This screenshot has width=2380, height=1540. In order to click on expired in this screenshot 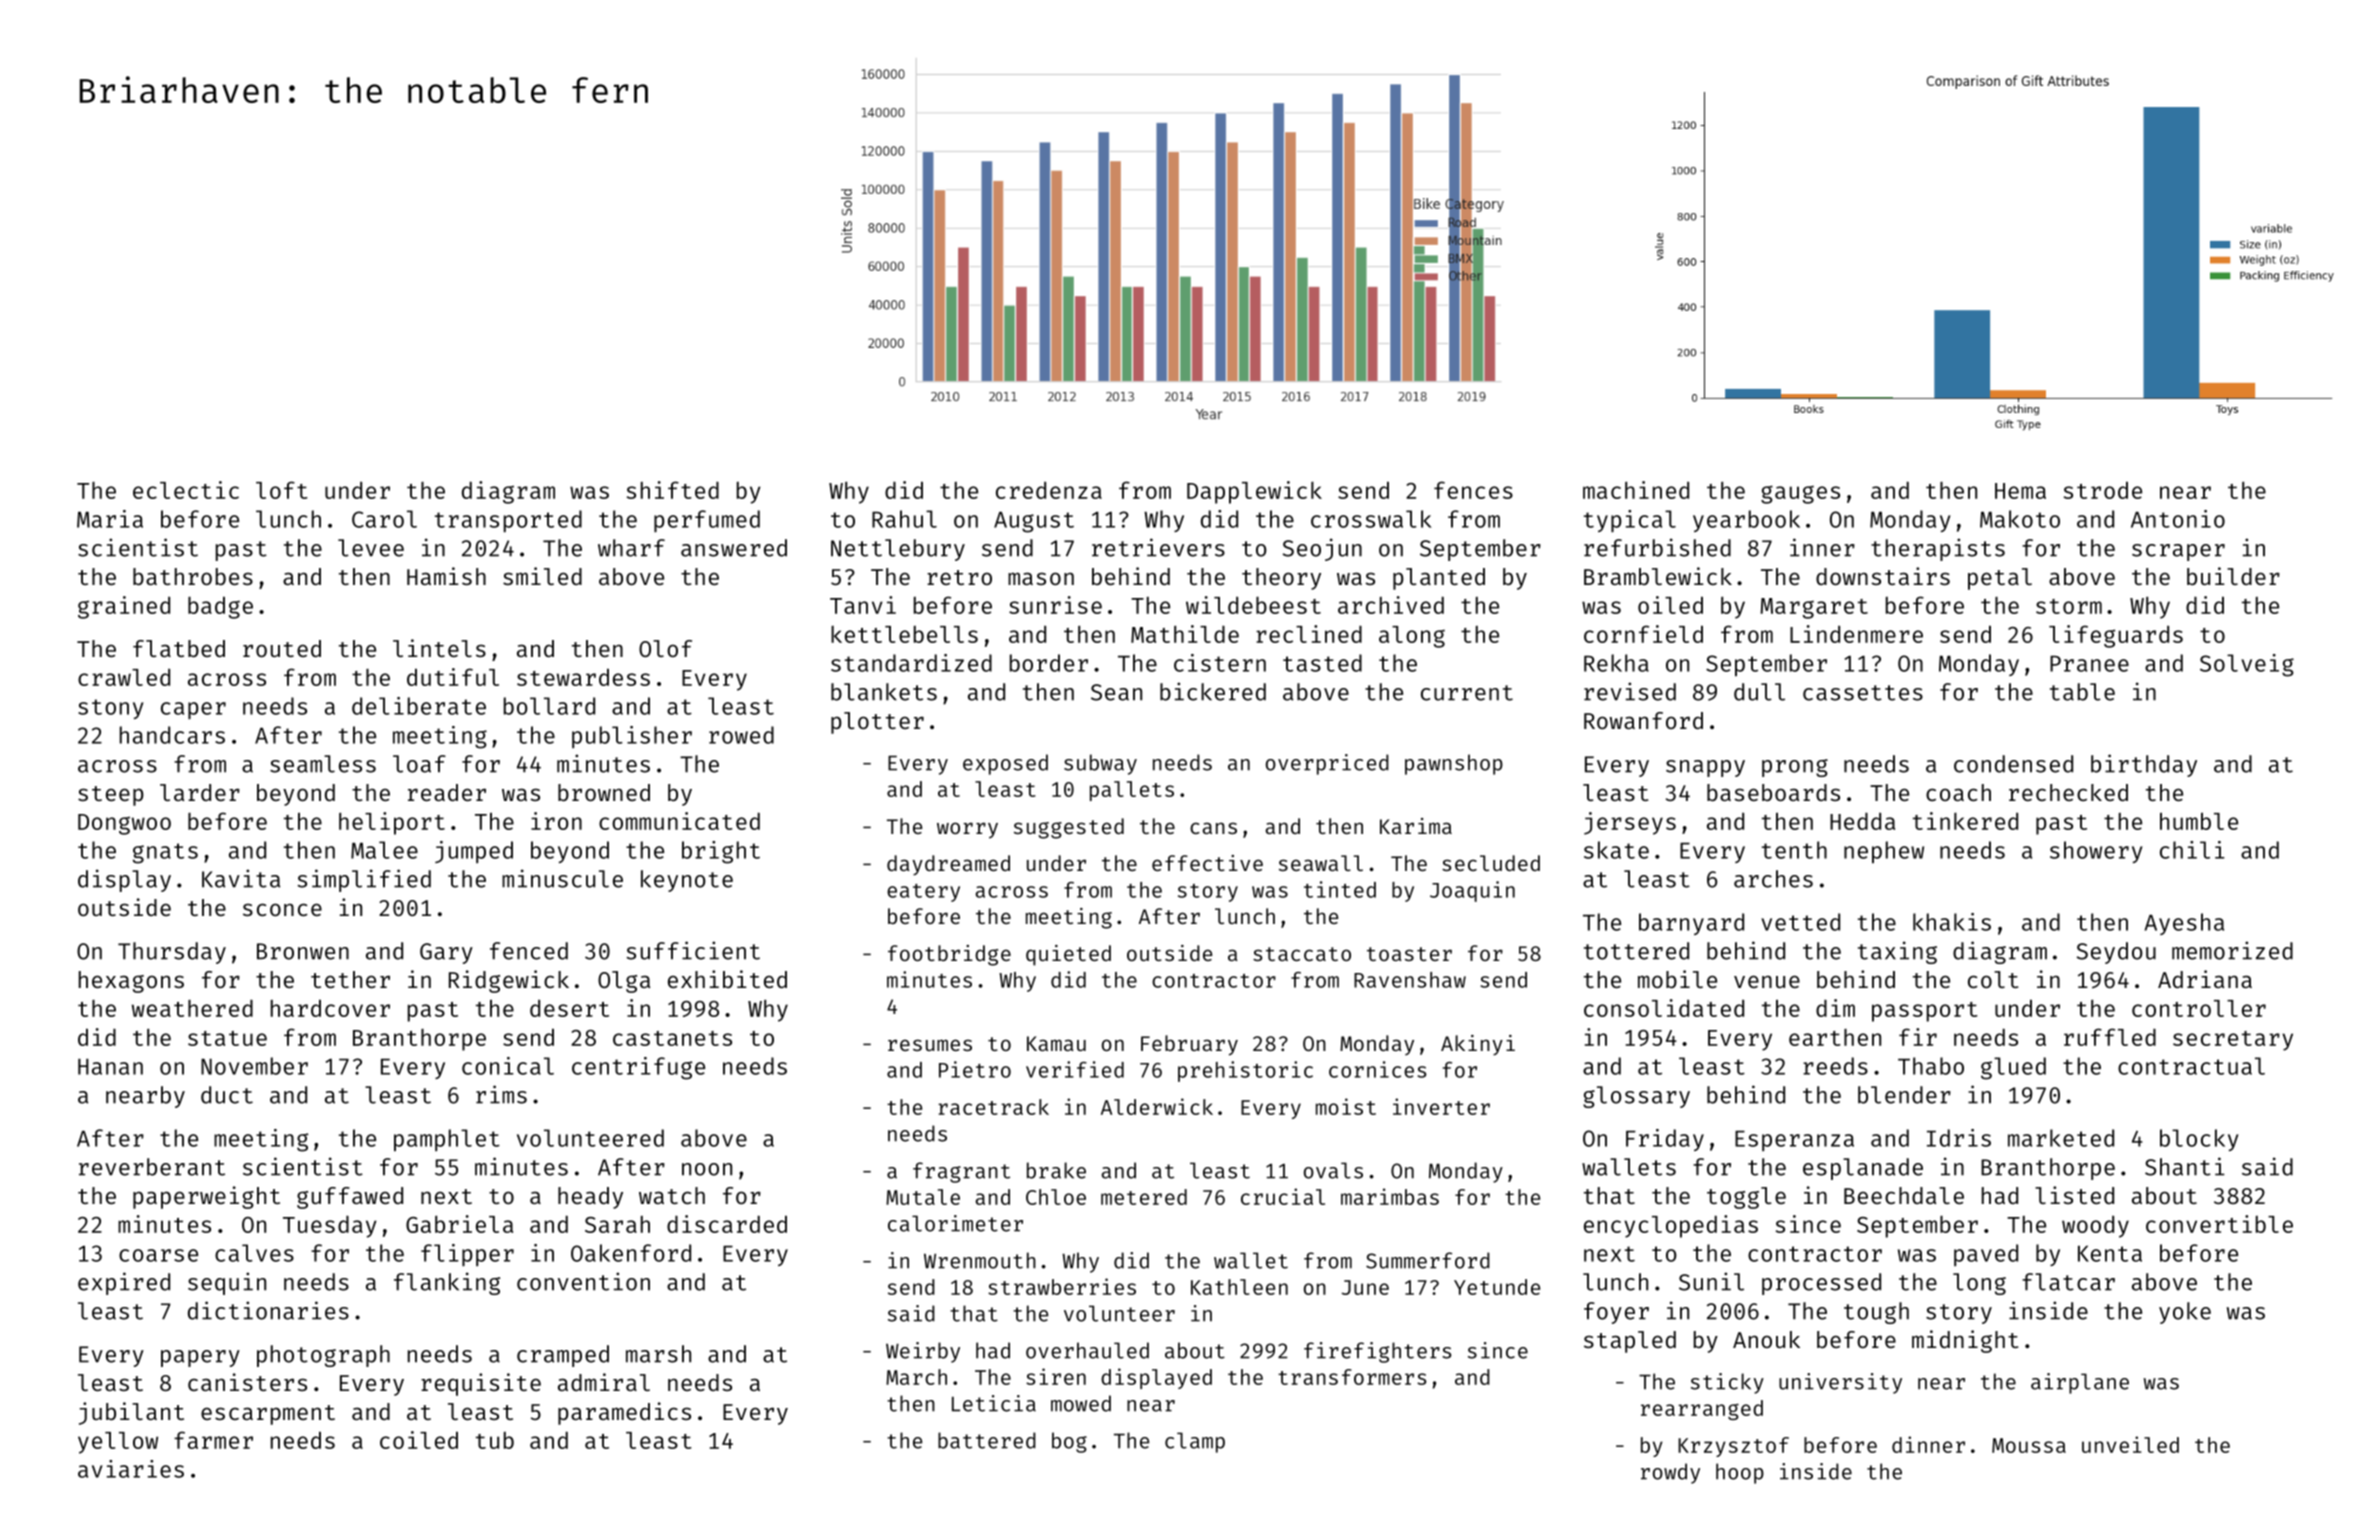, I will do `click(124, 1283)`.
